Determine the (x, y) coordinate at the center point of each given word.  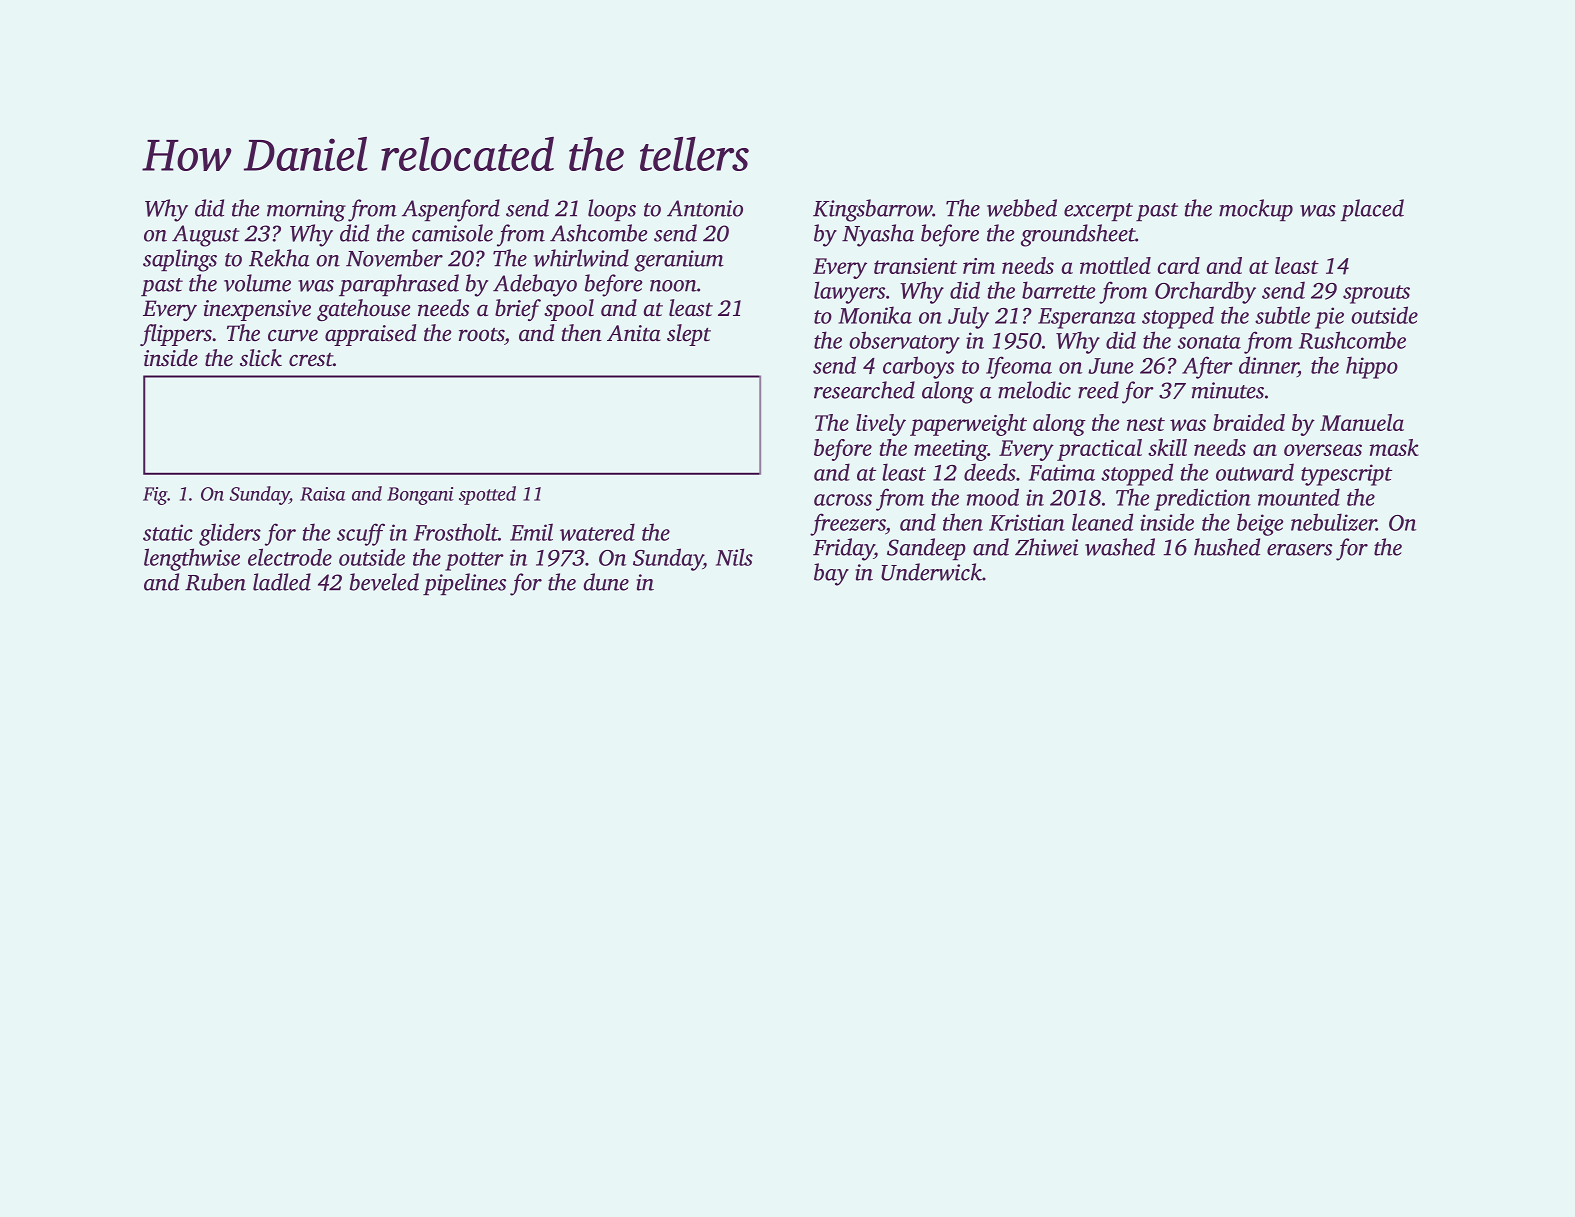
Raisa (322, 494)
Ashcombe (599, 233)
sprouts (1376, 294)
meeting (951, 450)
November (394, 258)
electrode (290, 557)
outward (1255, 472)
